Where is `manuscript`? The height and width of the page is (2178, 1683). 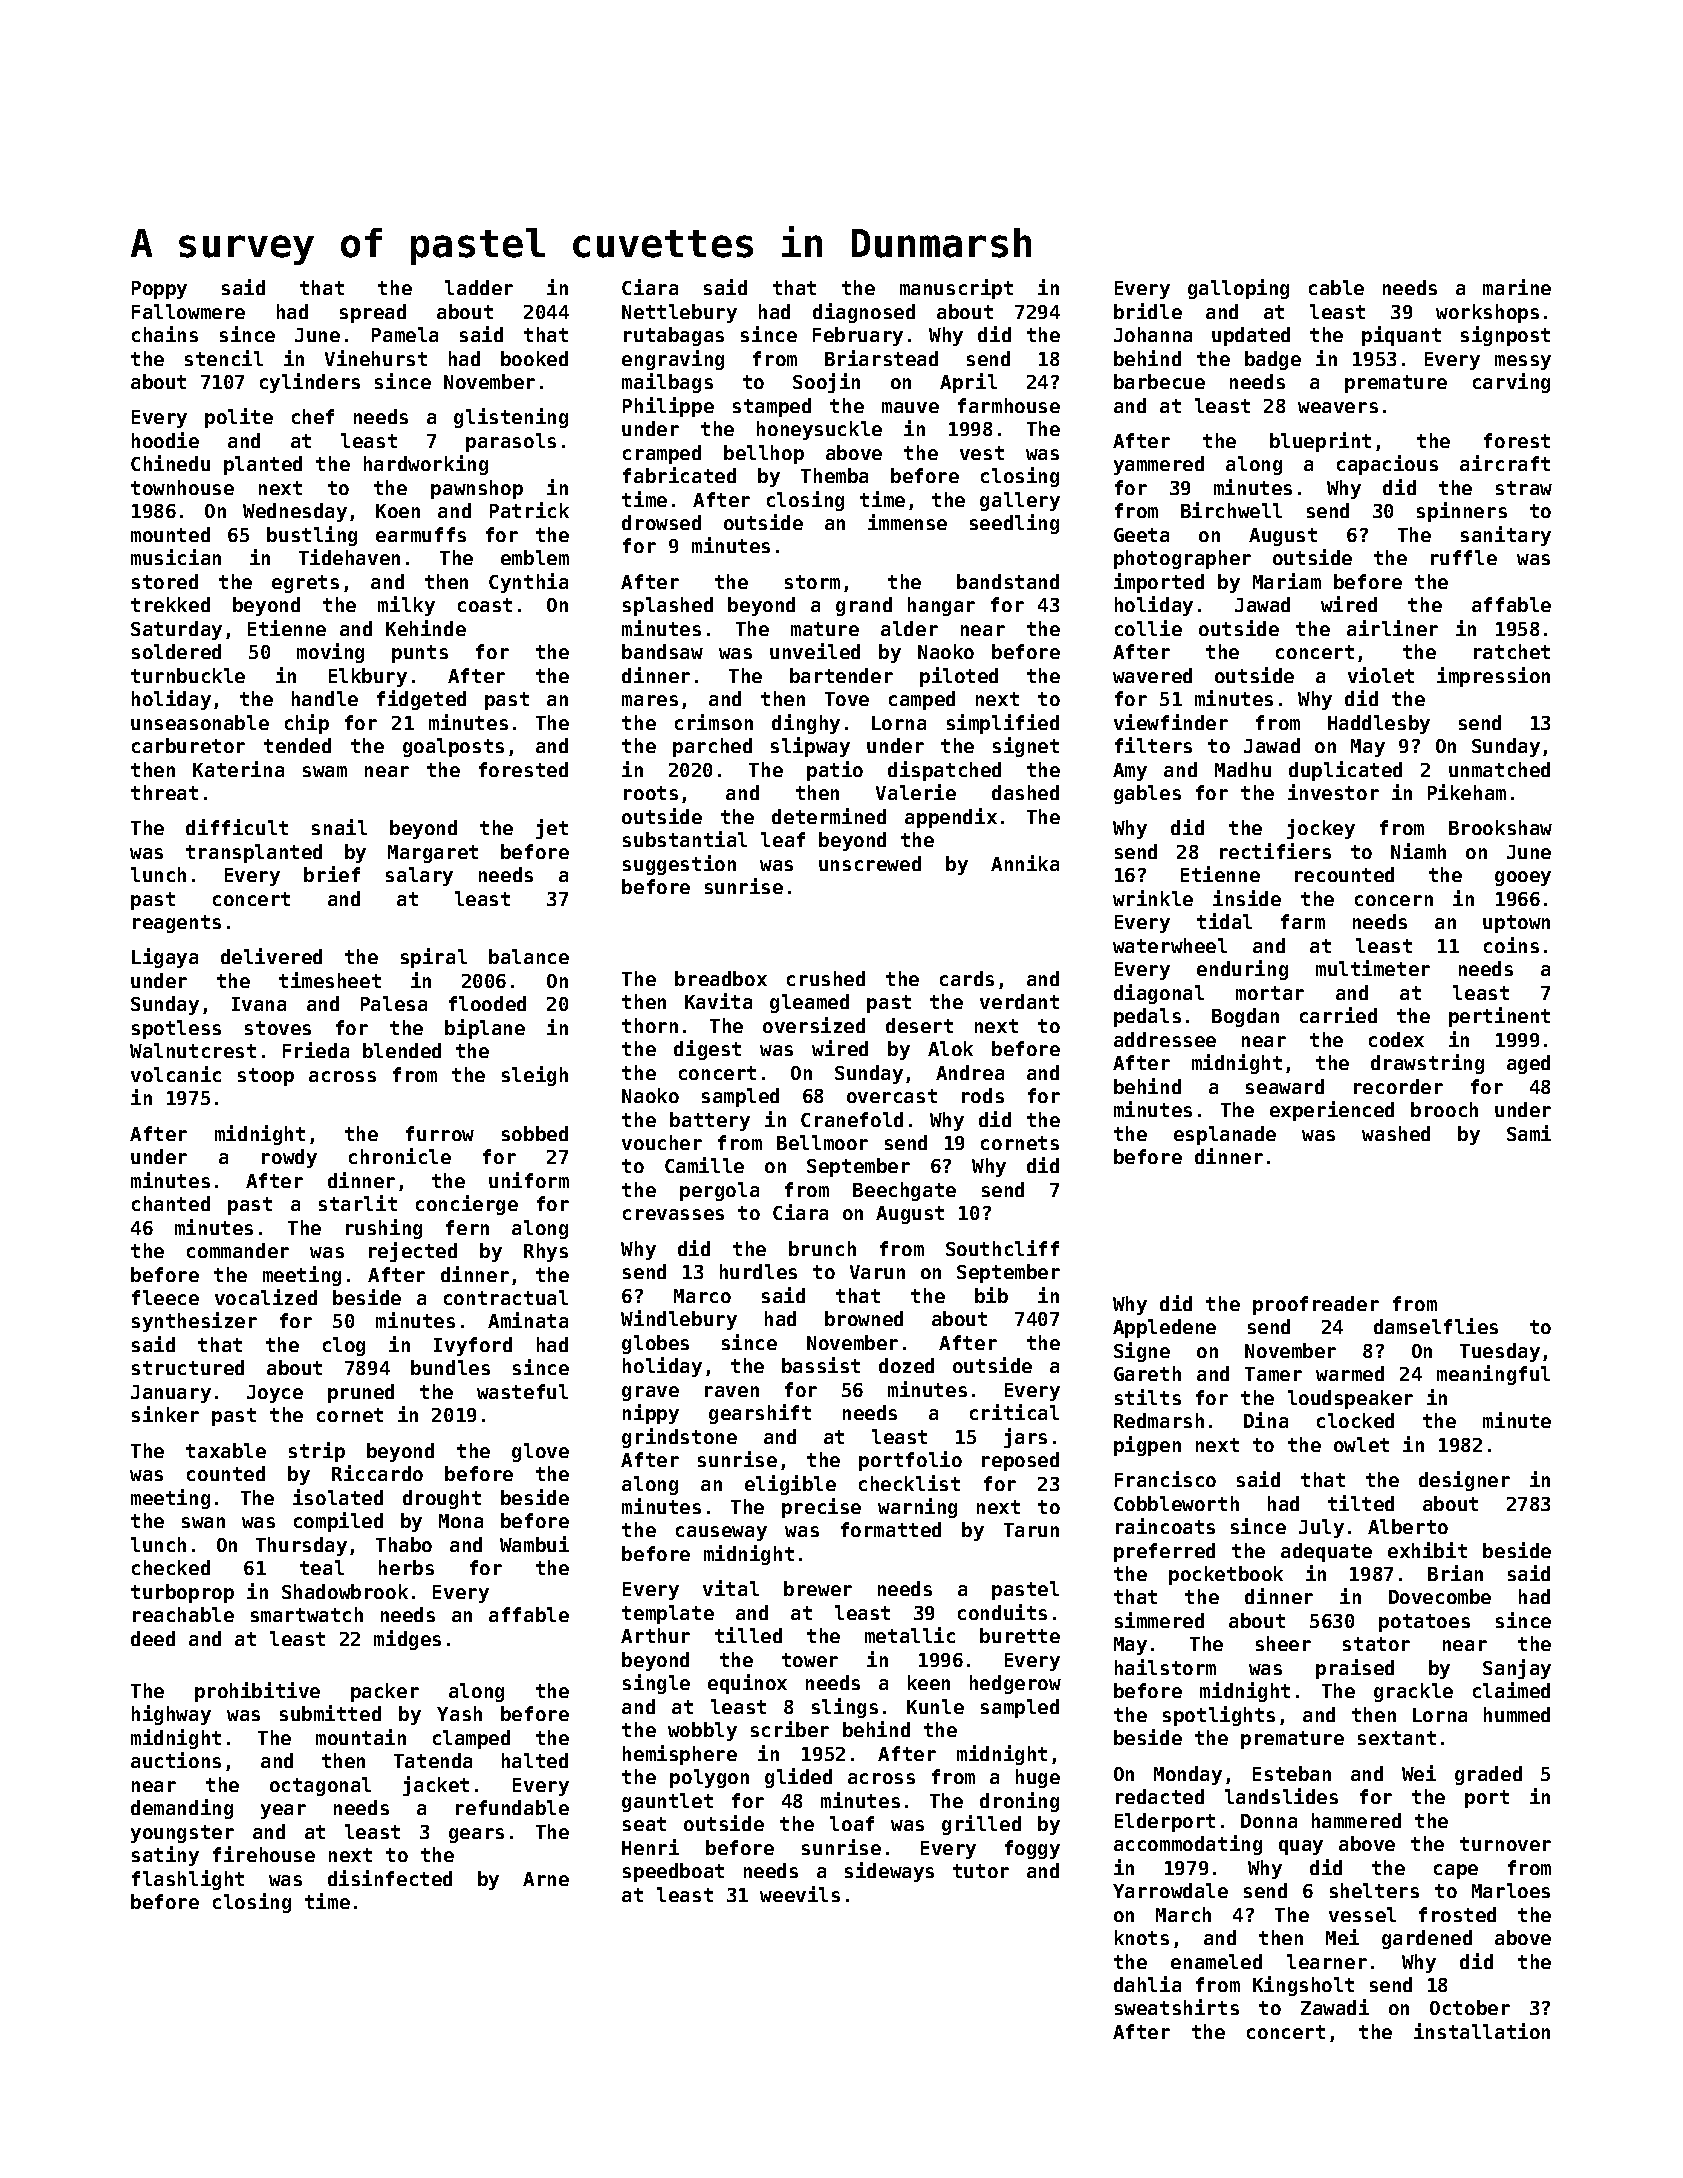
manuscript is located at coordinates (956, 289).
